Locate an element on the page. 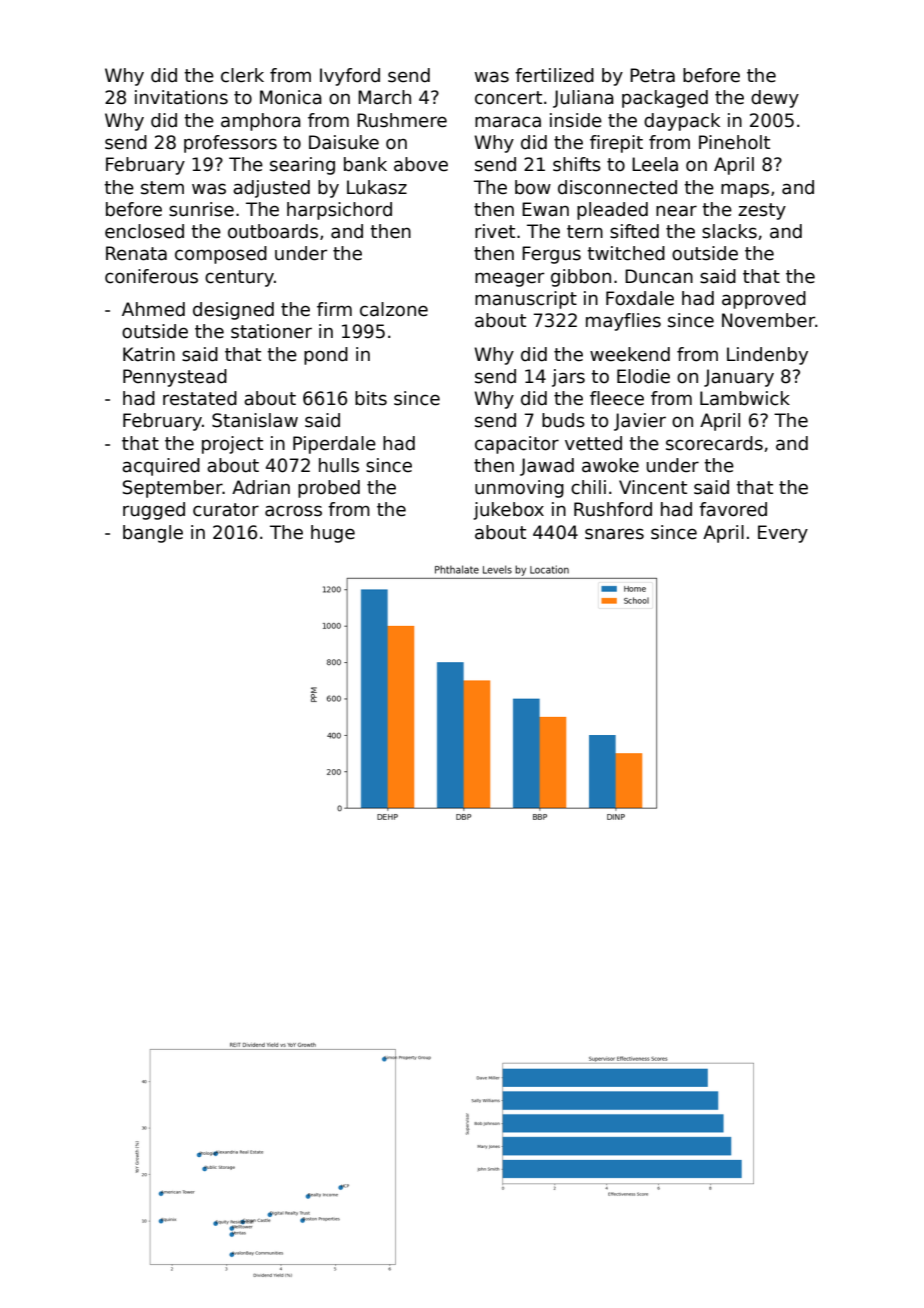 This image has width=924, height=1308. bangle is located at coordinates (153, 534).
